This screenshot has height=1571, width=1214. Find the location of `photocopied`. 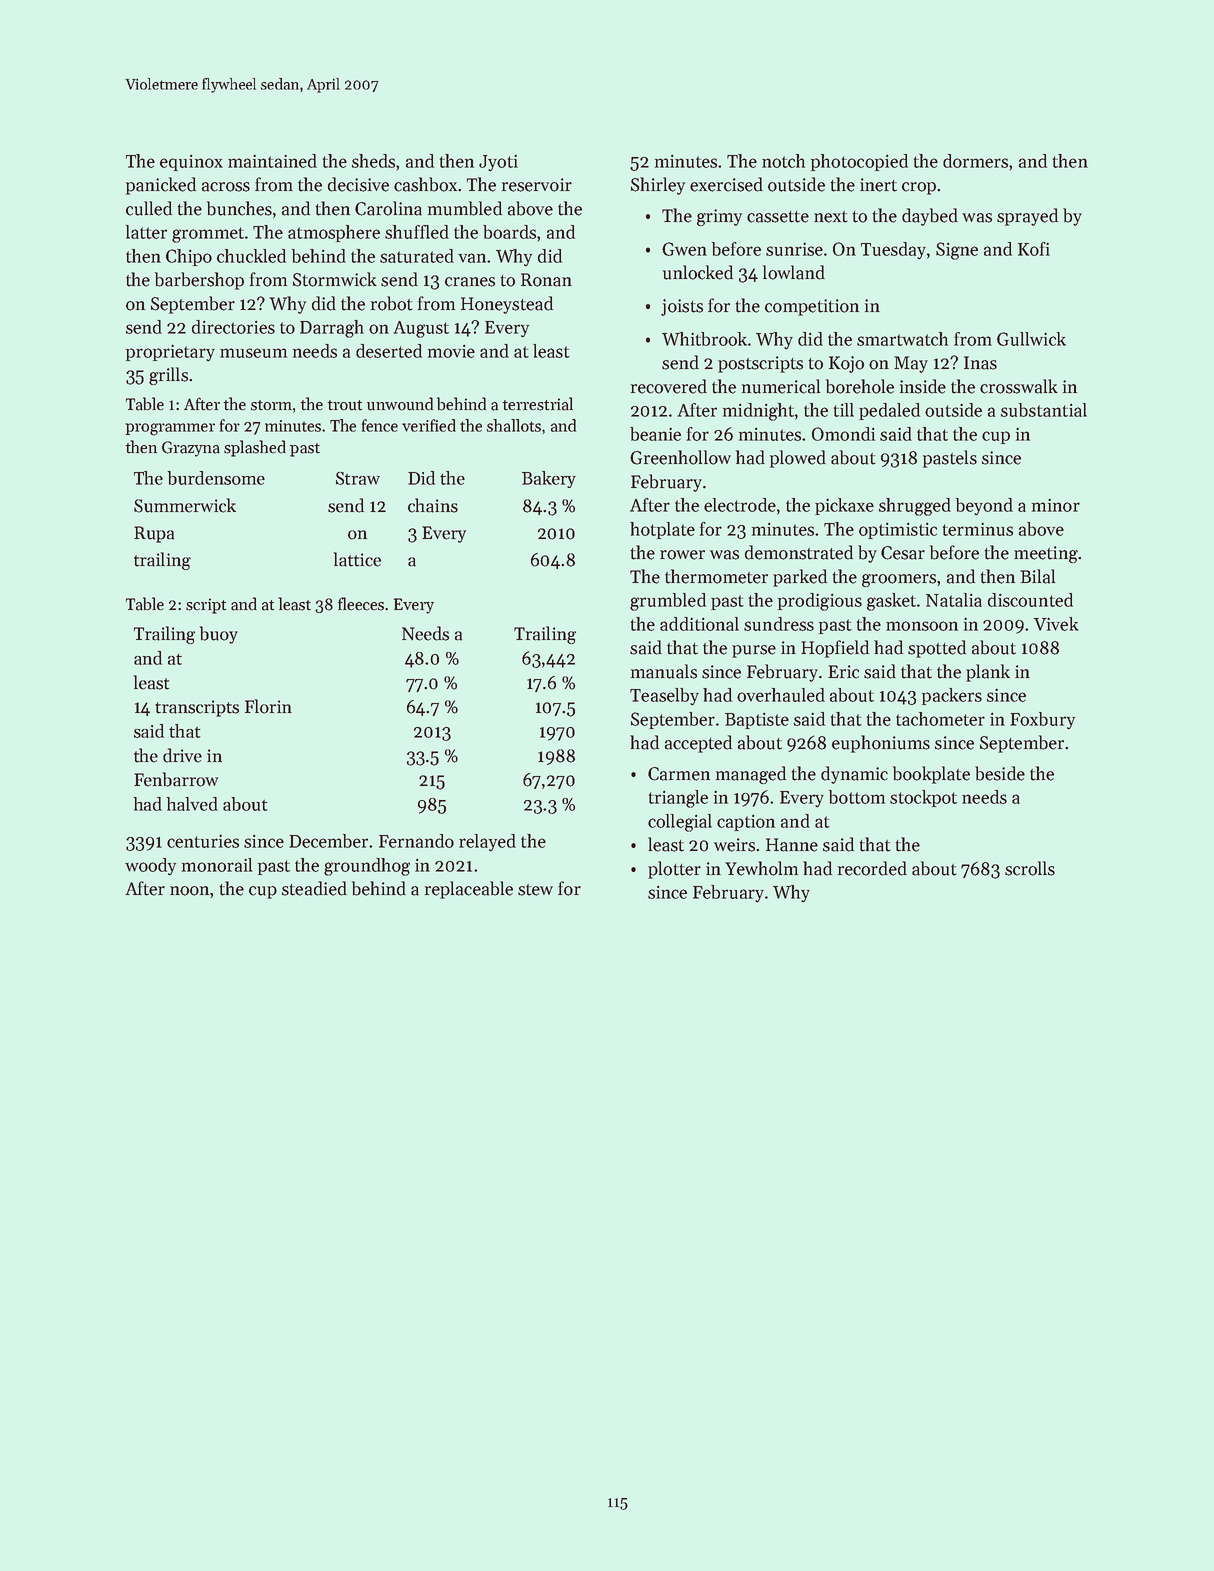

photocopied is located at coordinates (859, 162).
